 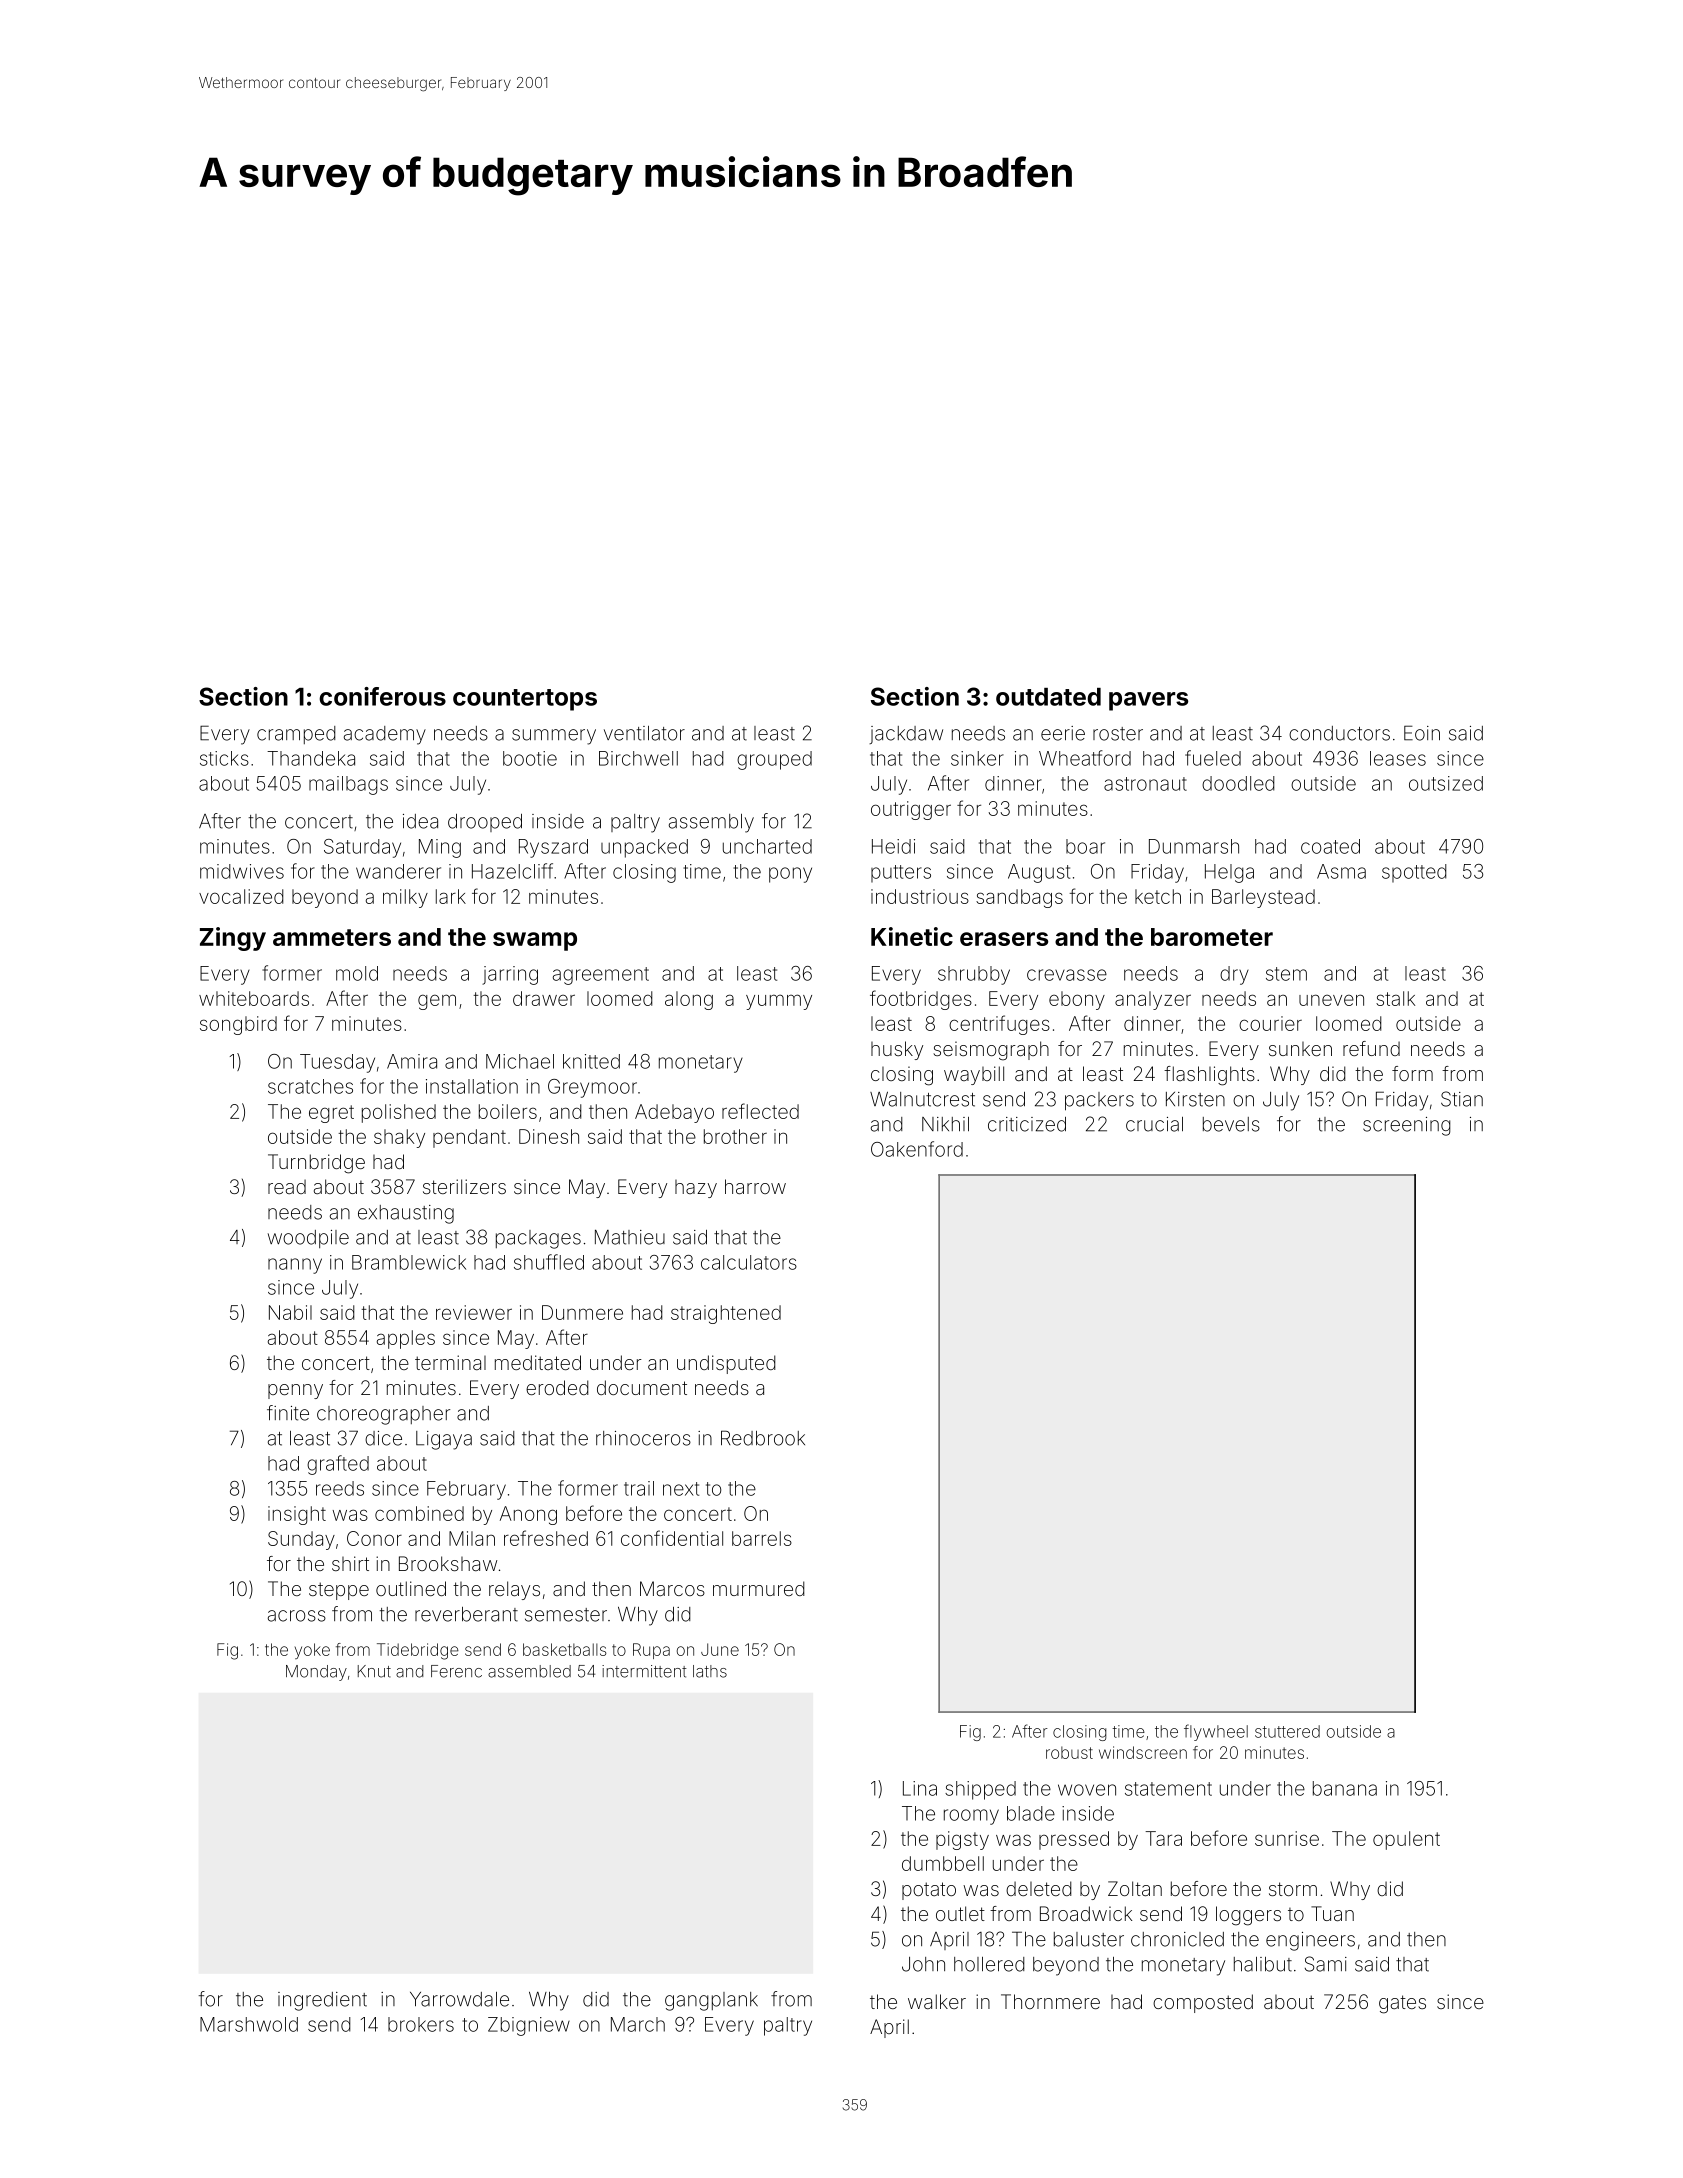 I want to click on finite, so click(x=288, y=1413).
